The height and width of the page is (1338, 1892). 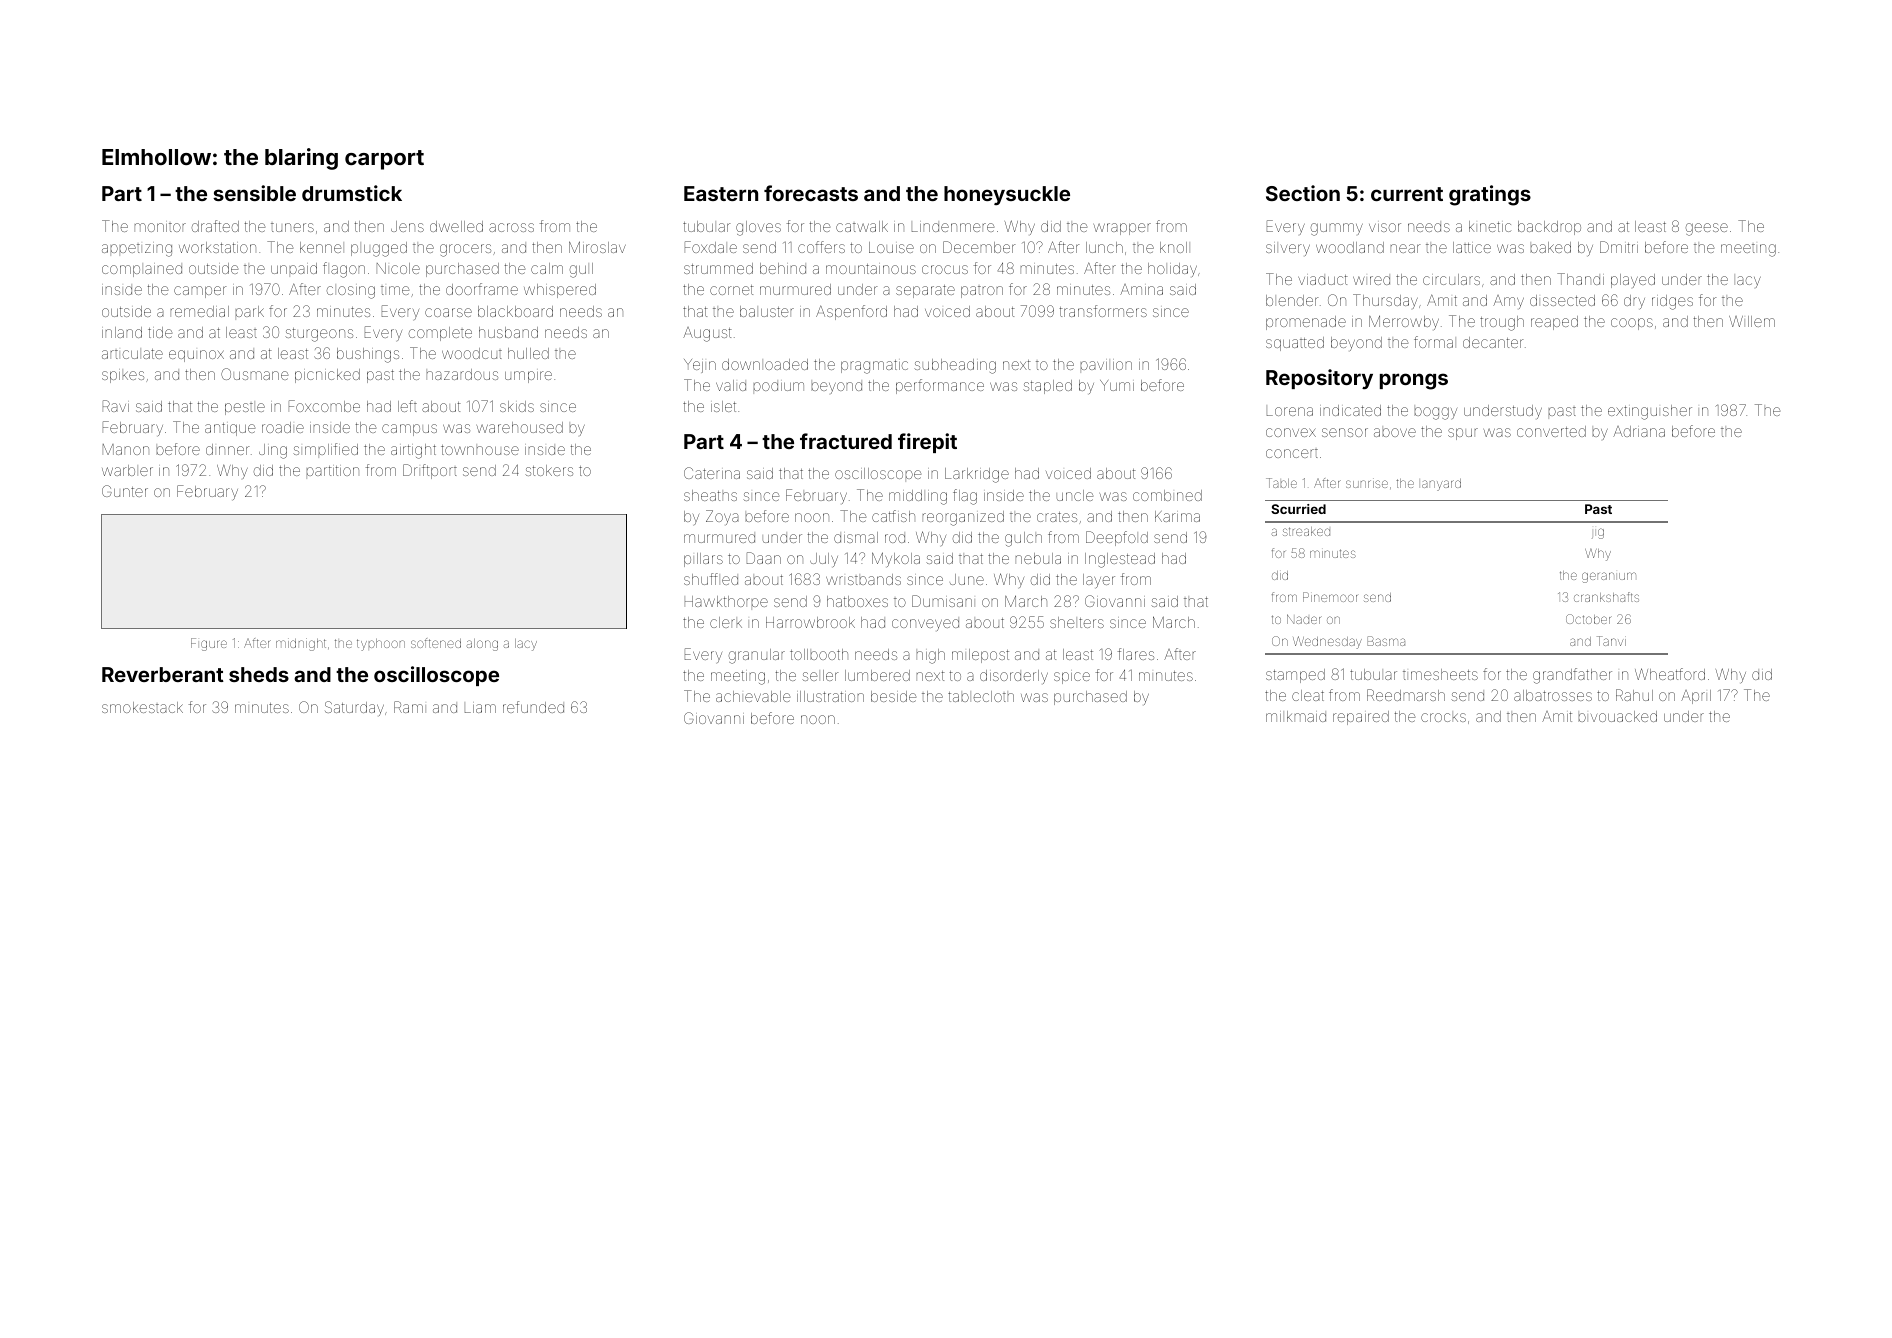 I want to click on warbler, so click(x=127, y=470).
